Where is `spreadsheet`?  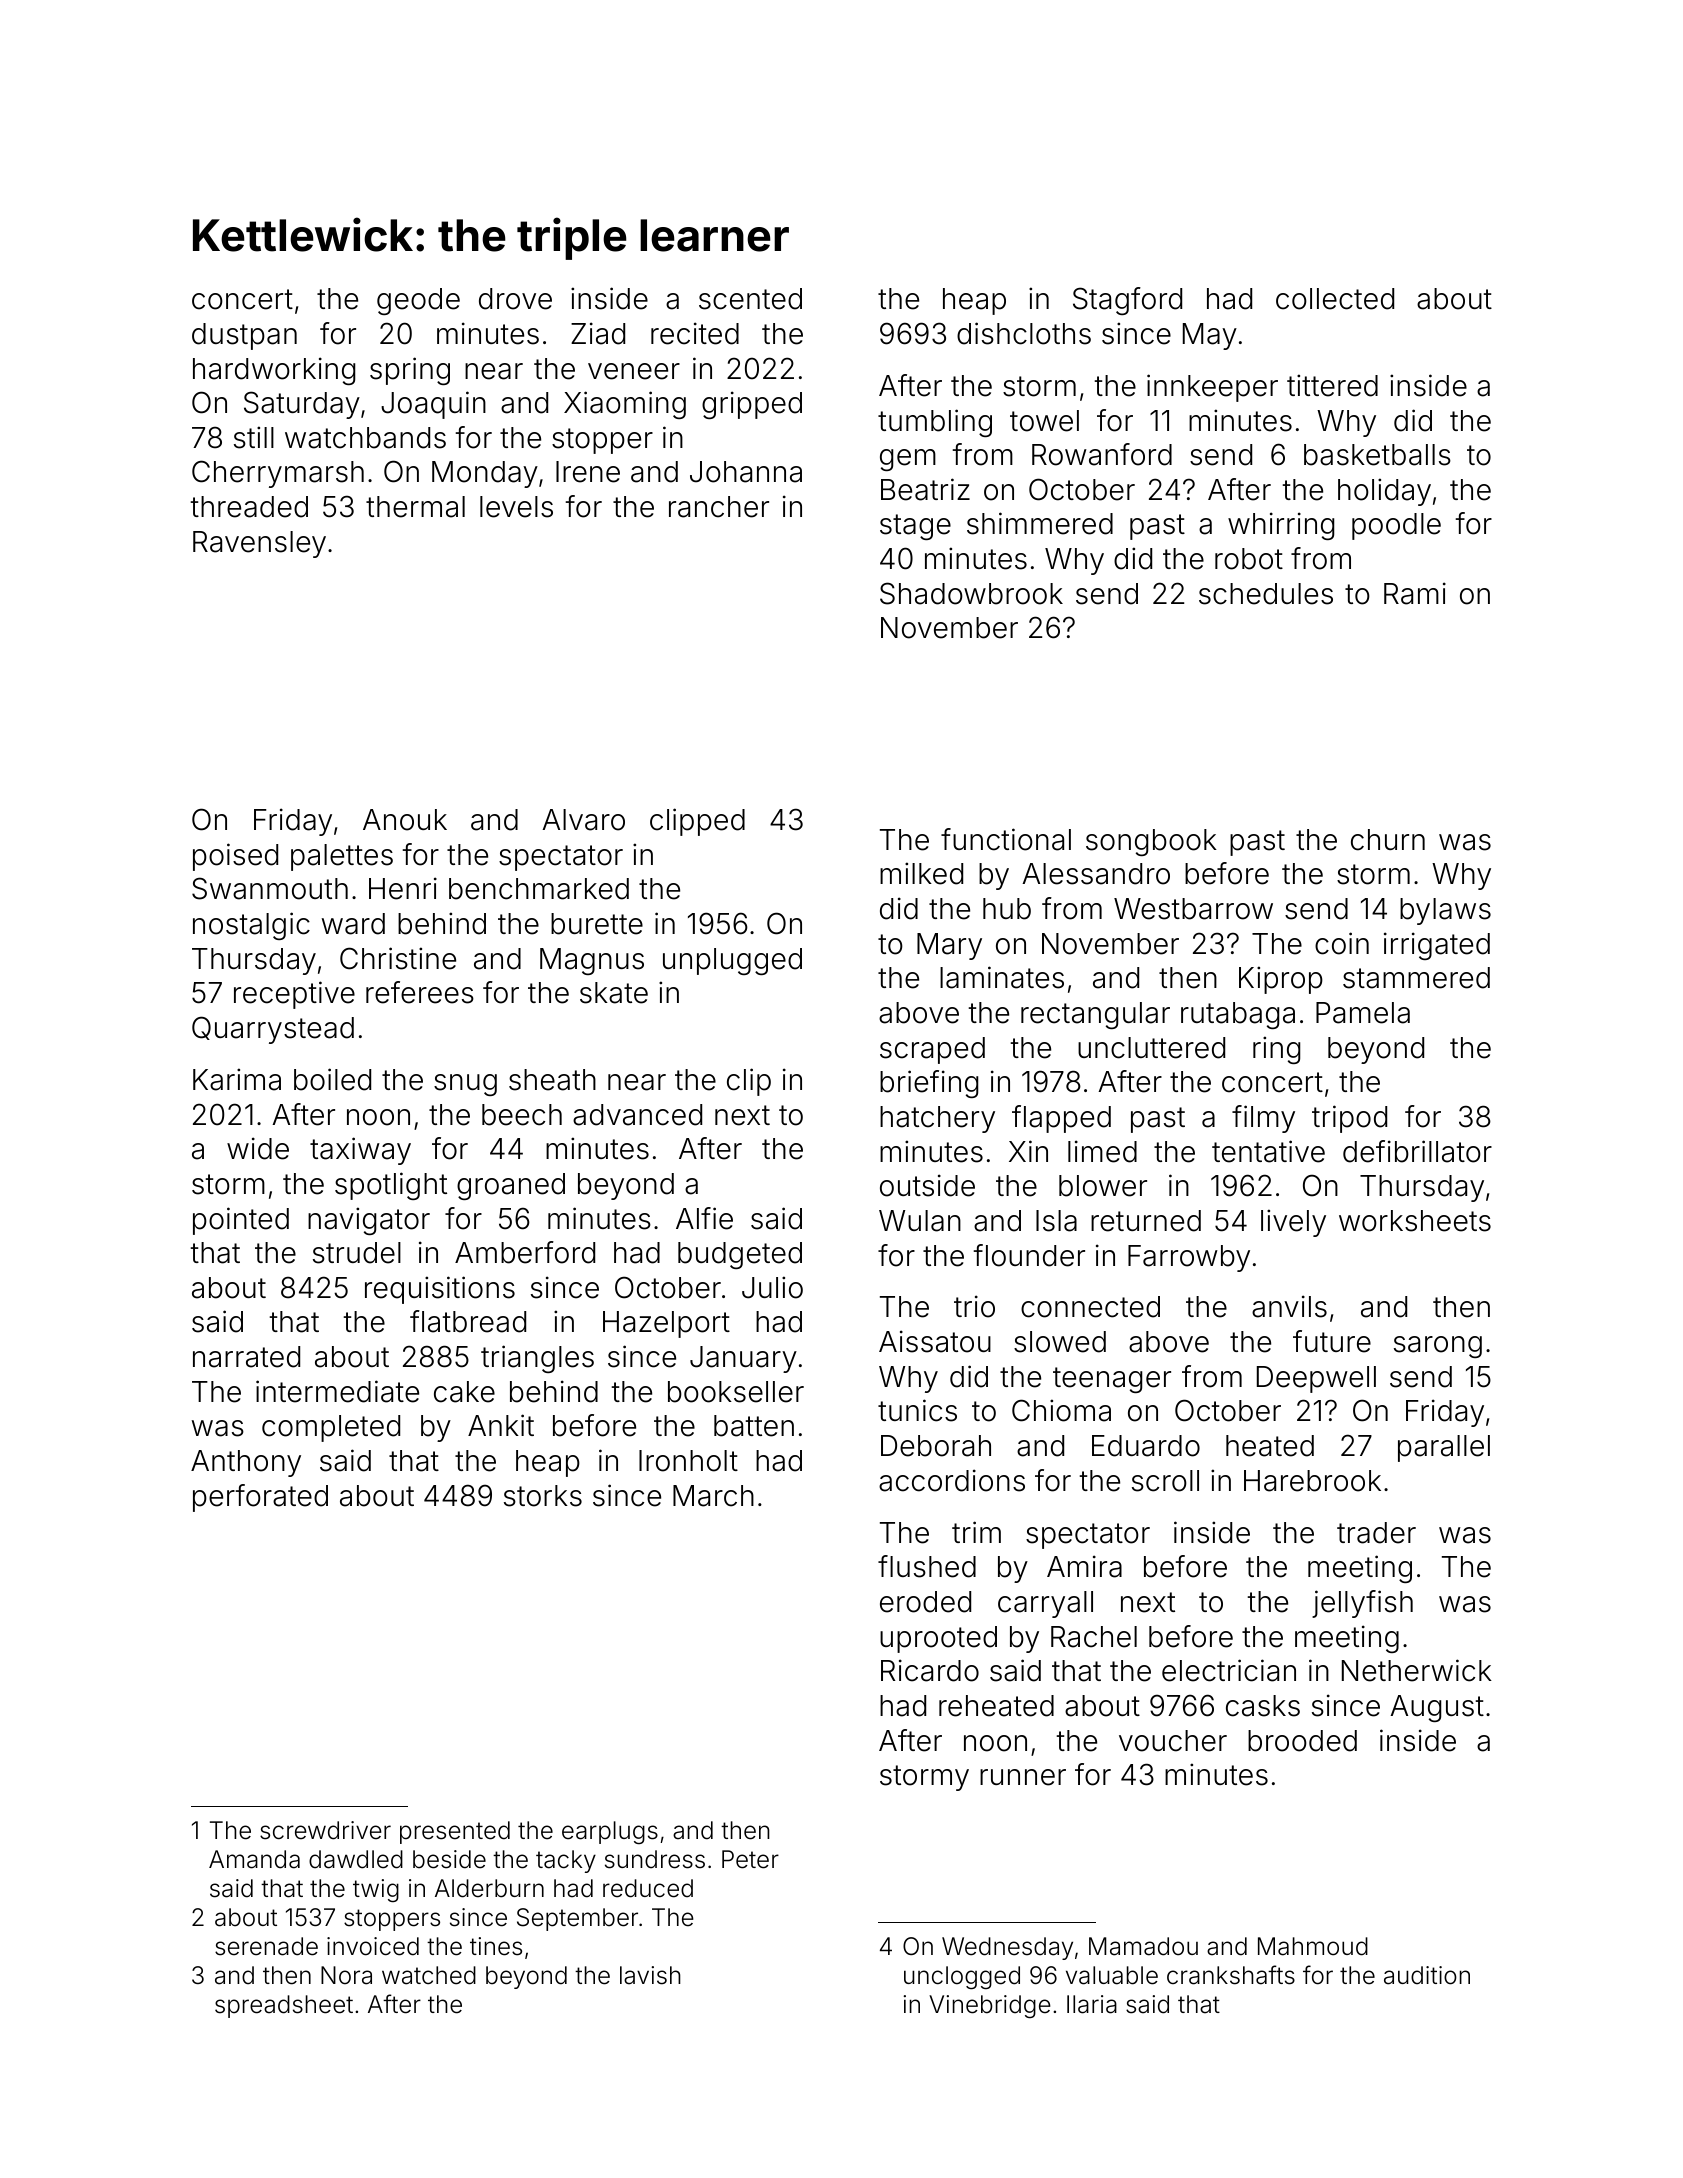 spreadsheet is located at coordinates (284, 2006).
